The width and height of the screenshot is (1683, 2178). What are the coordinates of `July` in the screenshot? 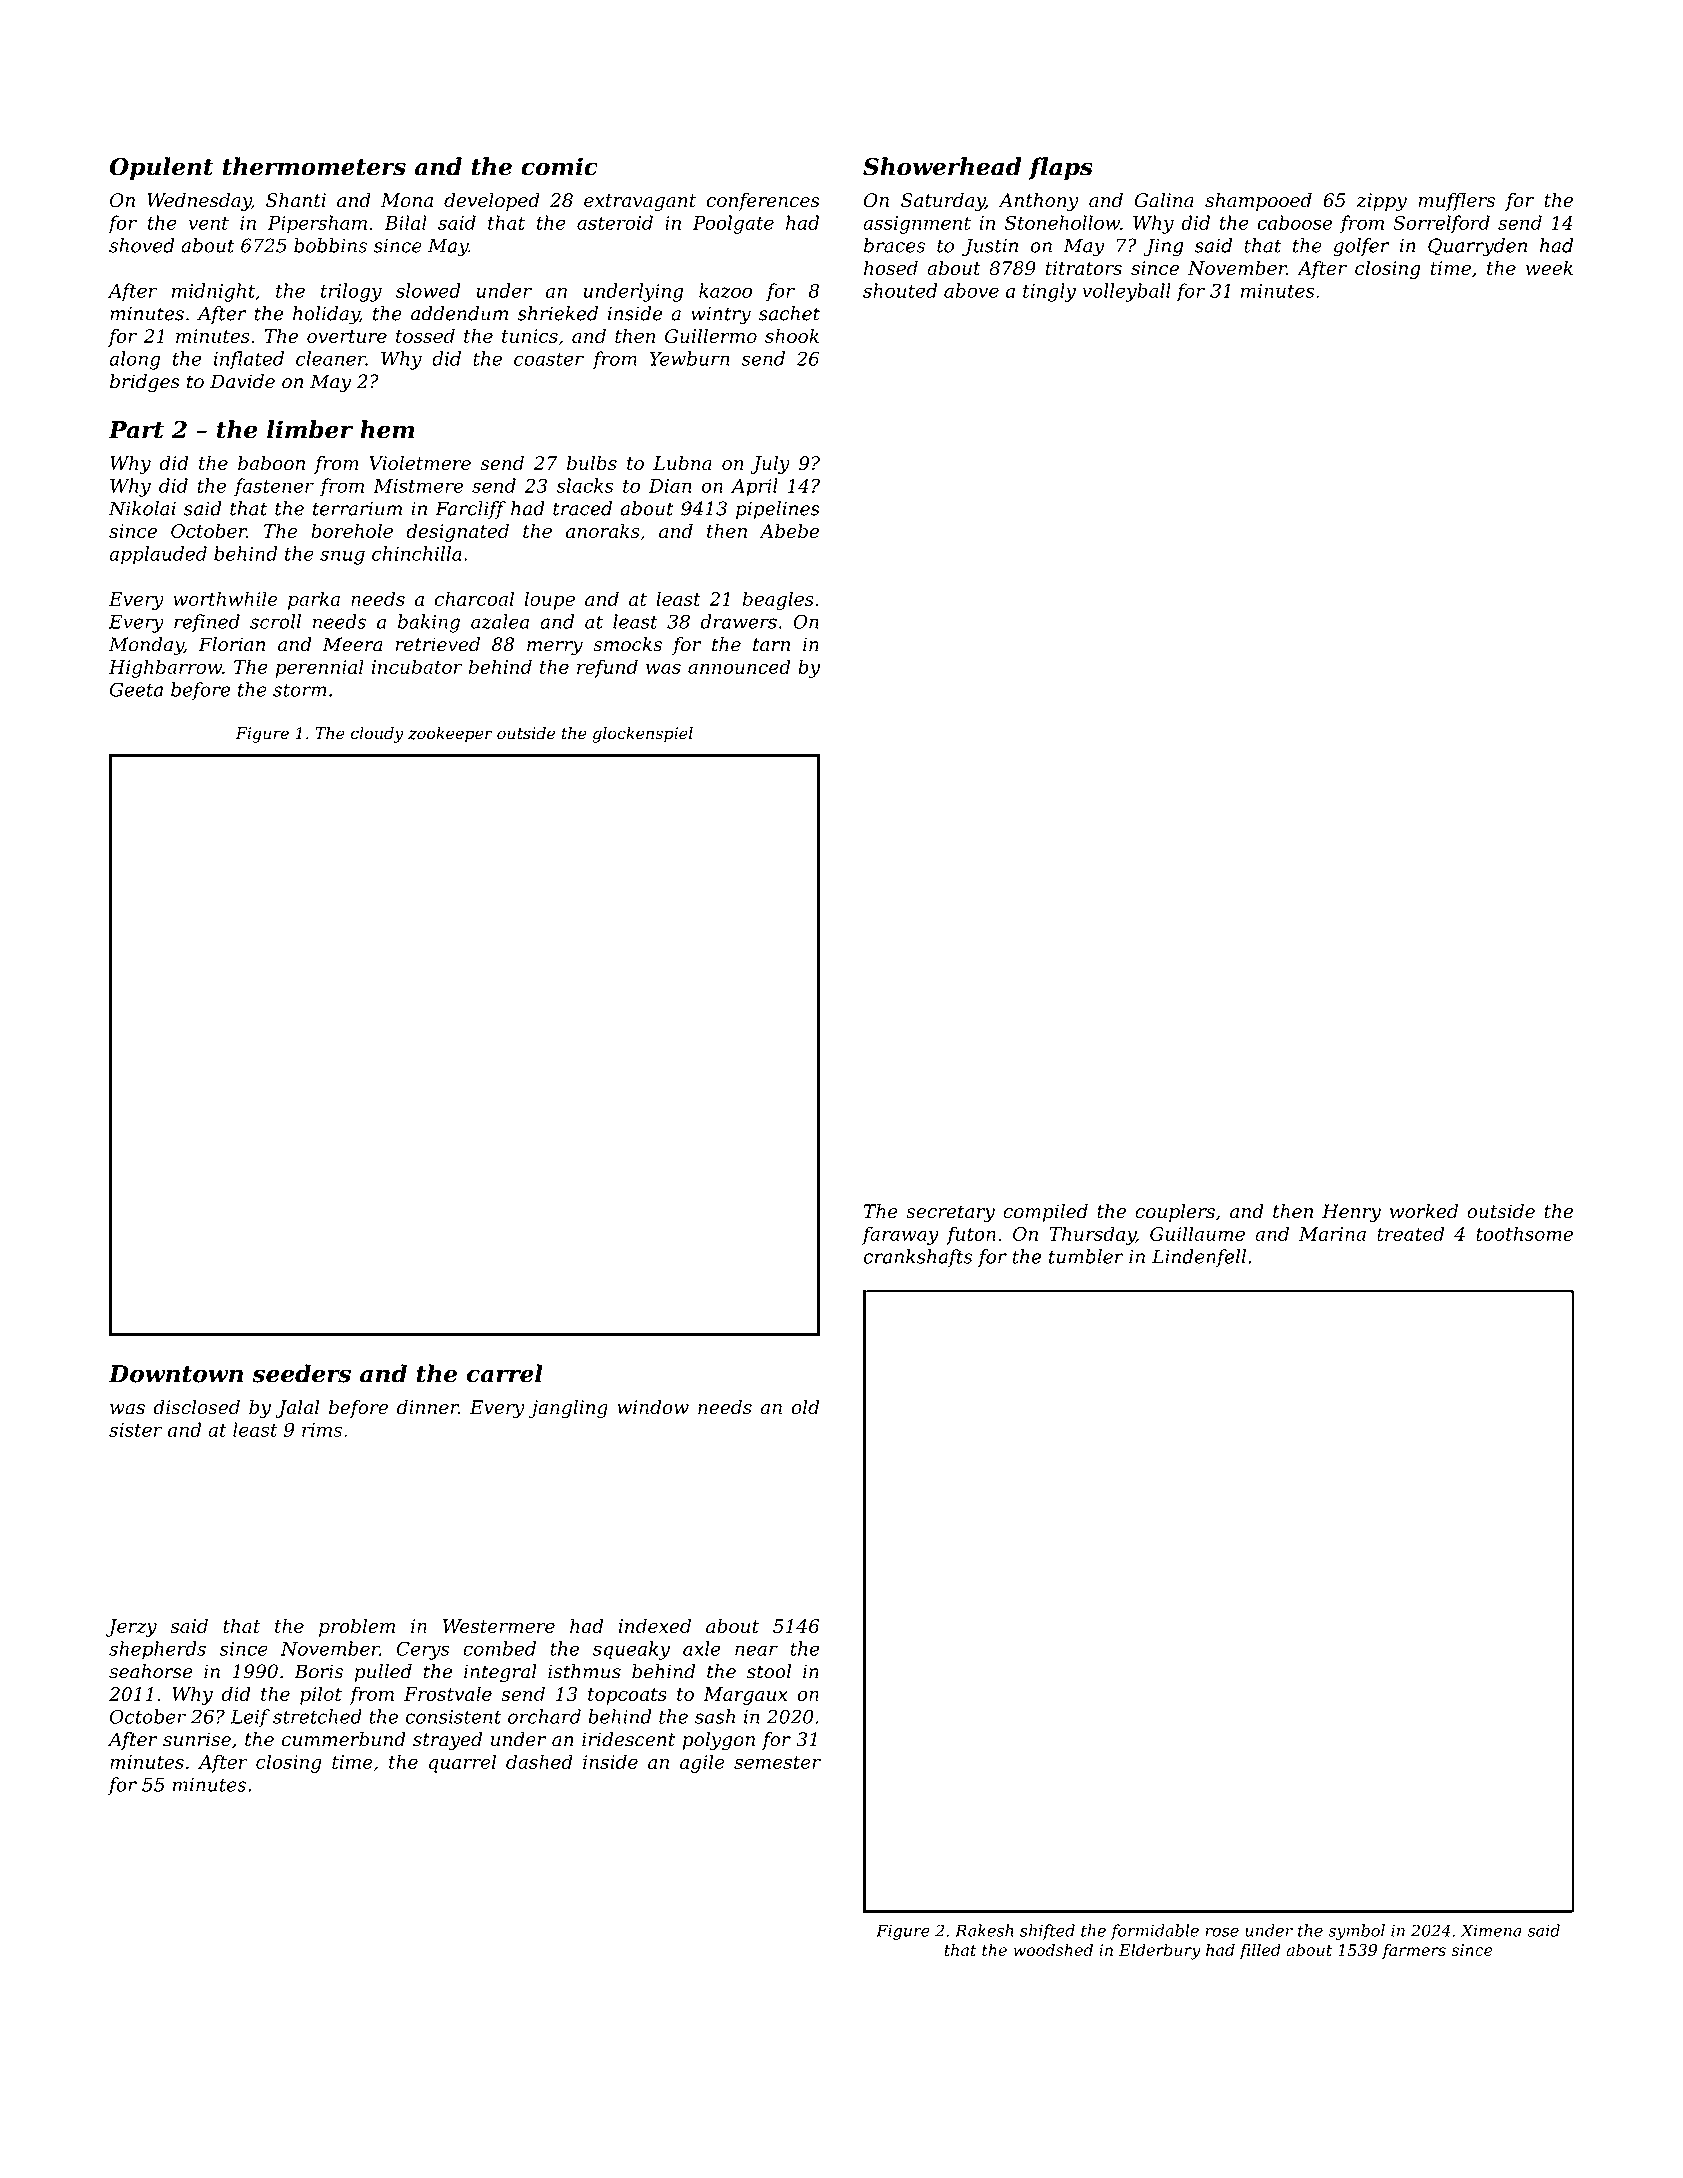 It's located at (770, 465).
